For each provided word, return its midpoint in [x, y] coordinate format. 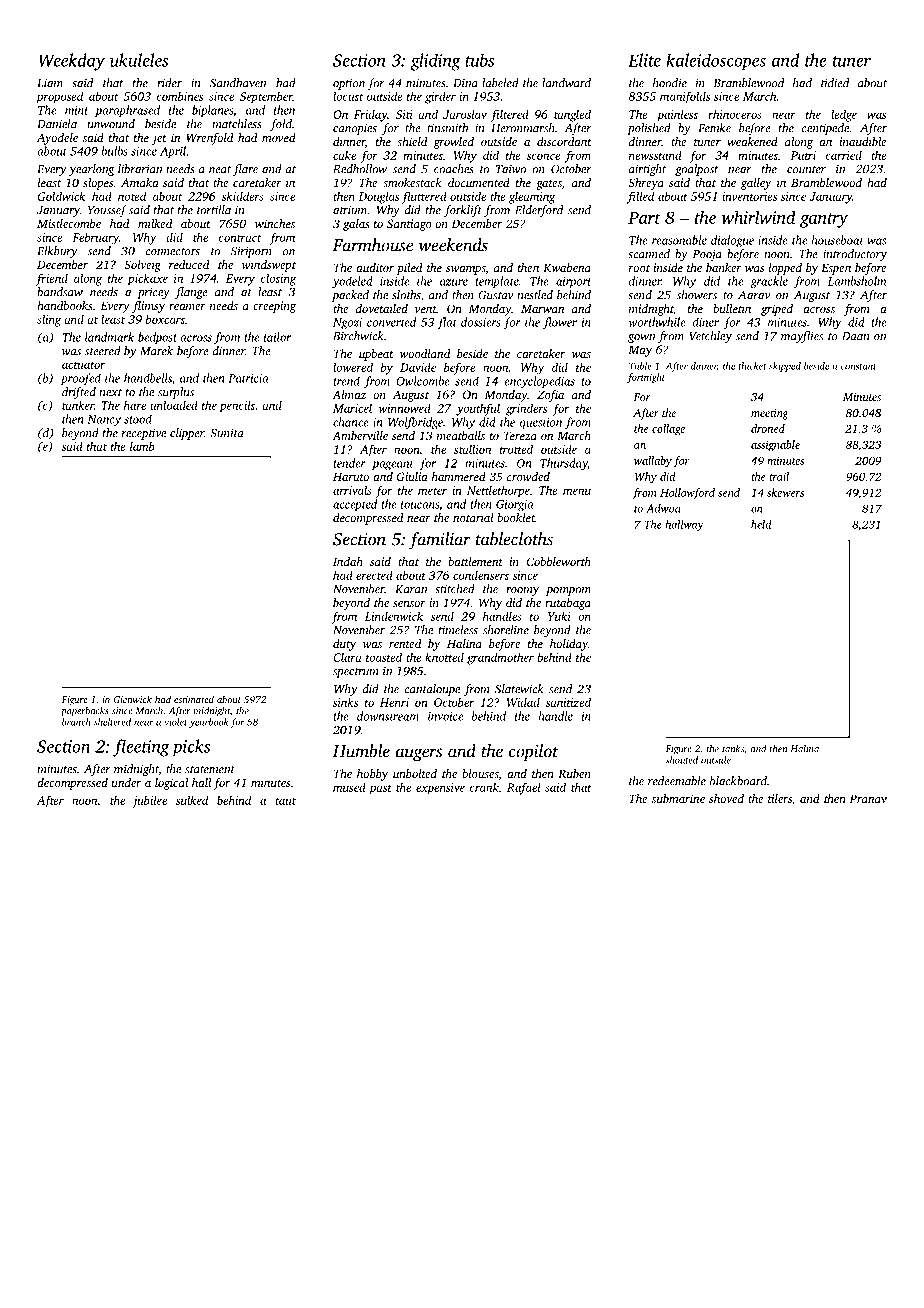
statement [210, 770]
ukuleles [139, 60]
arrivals [352, 490]
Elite [644, 60]
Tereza [520, 435]
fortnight [646, 378]
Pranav [868, 798]
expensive [440, 789]
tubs [480, 60]
